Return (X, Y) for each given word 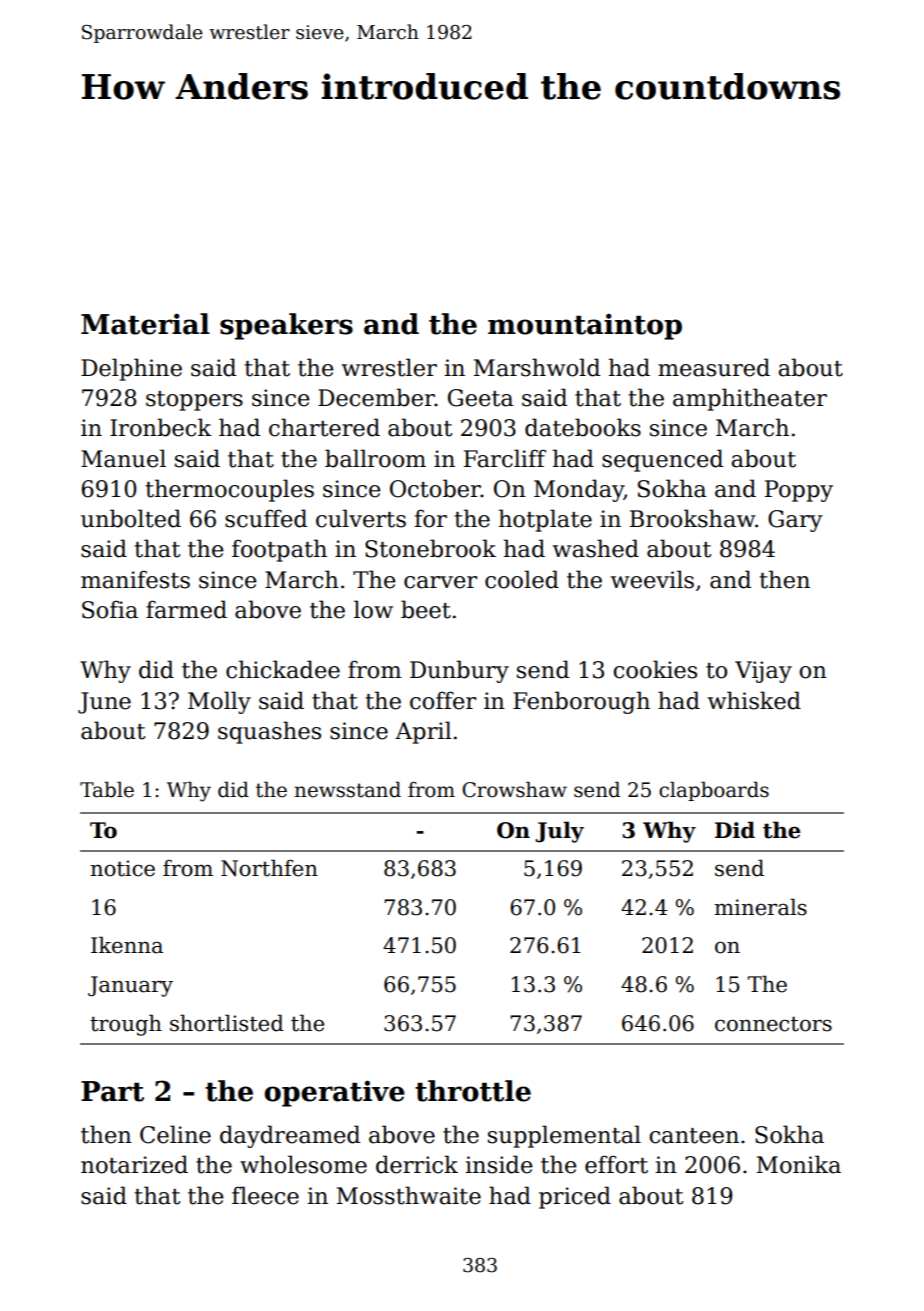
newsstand (347, 790)
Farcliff (505, 458)
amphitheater (750, 399)
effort (616, 1164)
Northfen (269, 868)
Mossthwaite (409, 1195)
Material (145, 324)
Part (112, 1091)
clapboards (714, 791)
